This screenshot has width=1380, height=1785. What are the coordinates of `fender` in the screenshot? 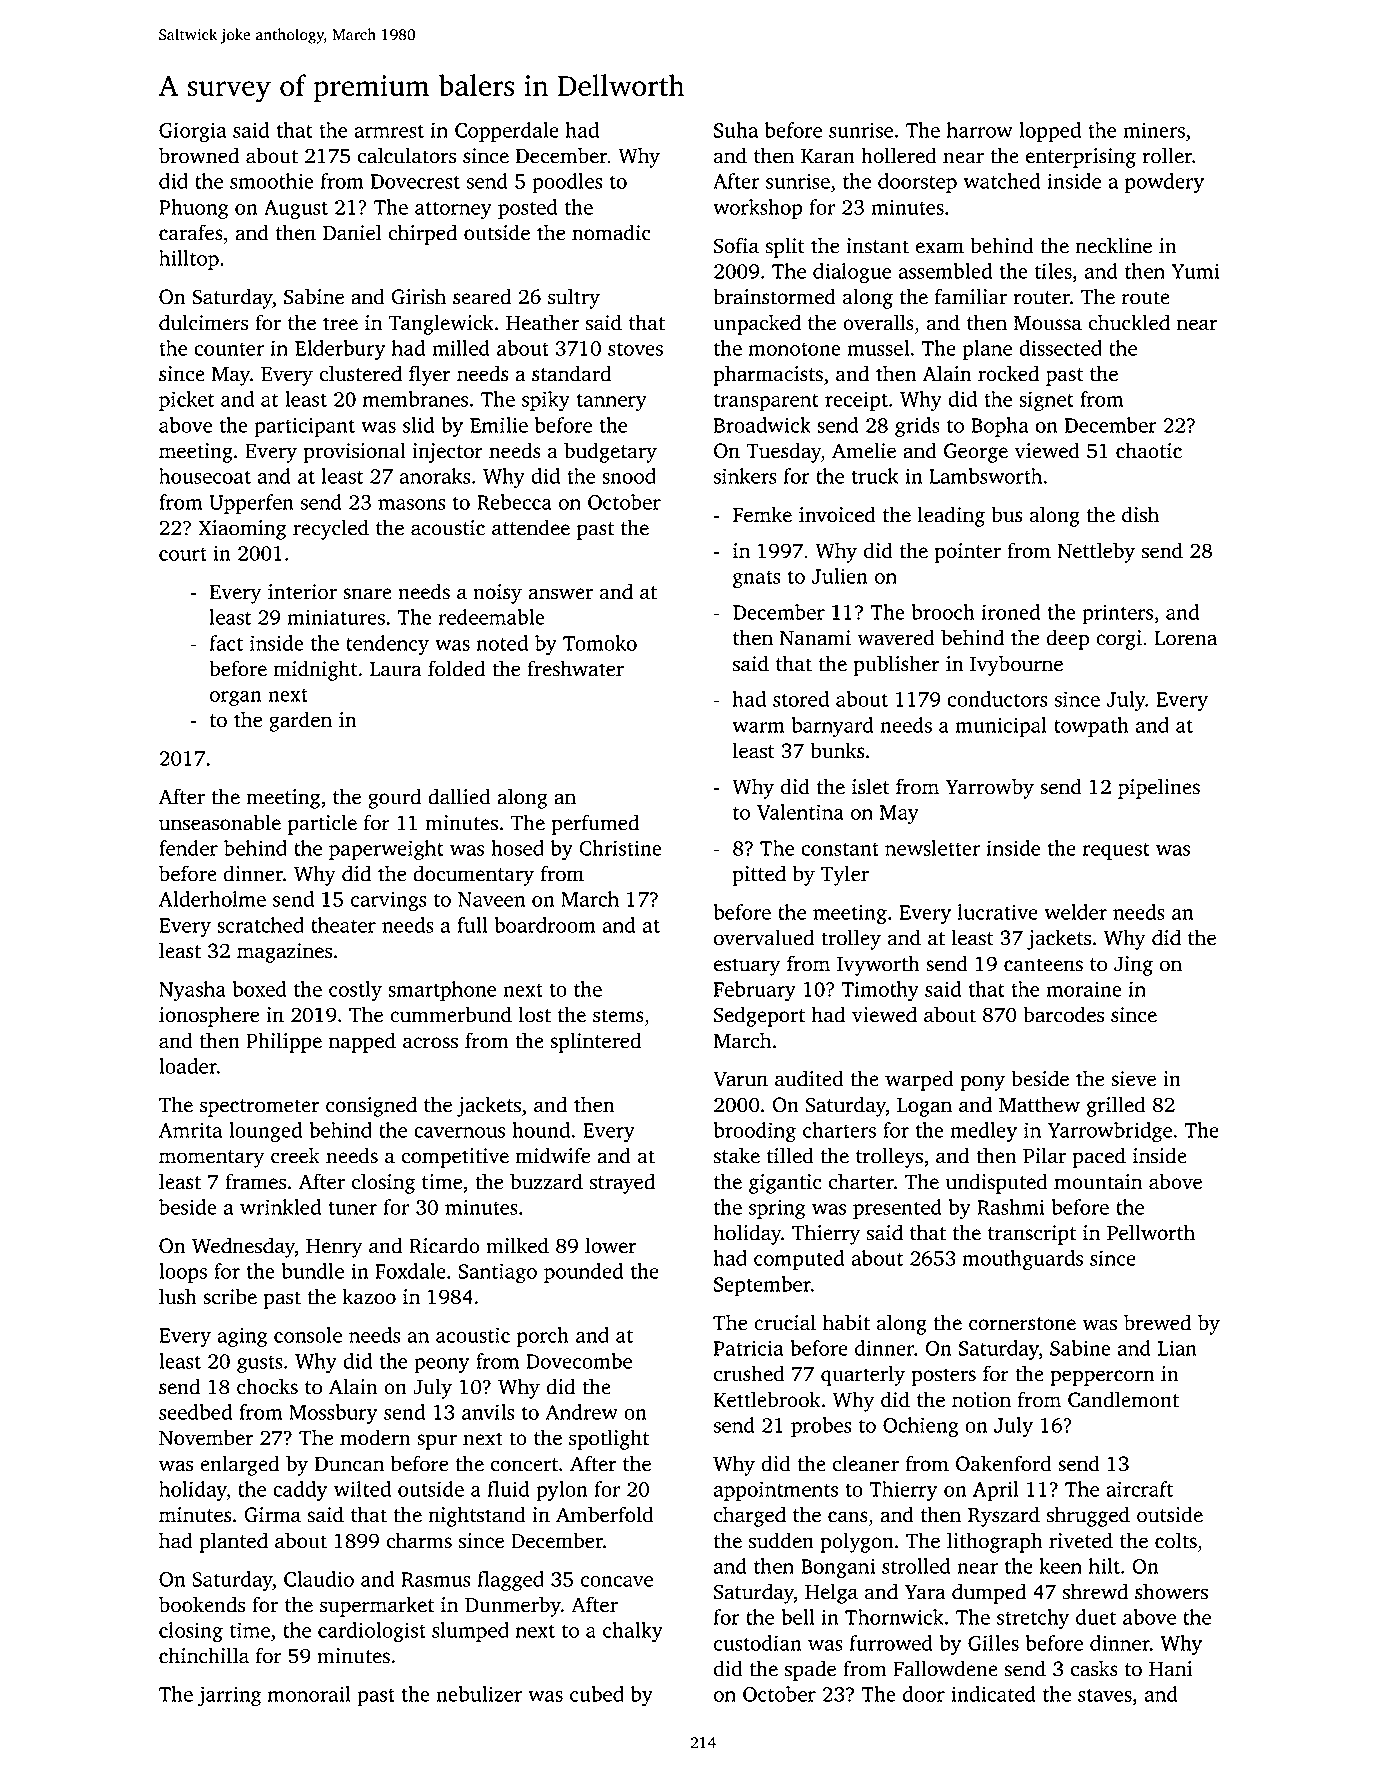 It's located at (188, 848).
